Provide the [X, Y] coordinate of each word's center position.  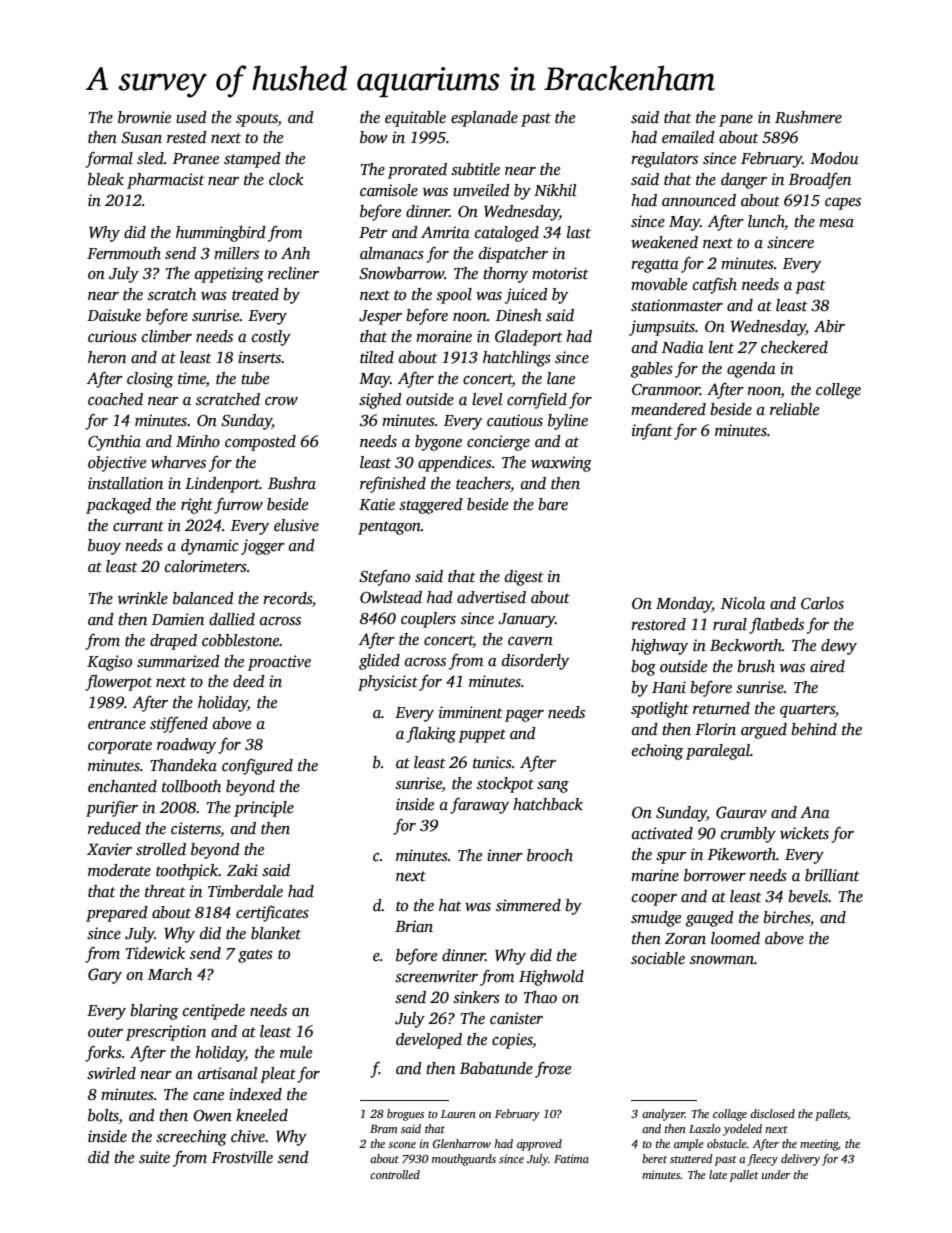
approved [539, 1145]
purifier [112, 809]
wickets [804, 833]
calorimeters [206, 566]
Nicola [743, 603]
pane [736, 121]
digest [524, 578]
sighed [380, 401]
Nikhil [555, 190]
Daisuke [114, 315]
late [718, 1174]
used [191, 117]
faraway [479, 806]
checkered [794, 347]
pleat [278, 1075]
